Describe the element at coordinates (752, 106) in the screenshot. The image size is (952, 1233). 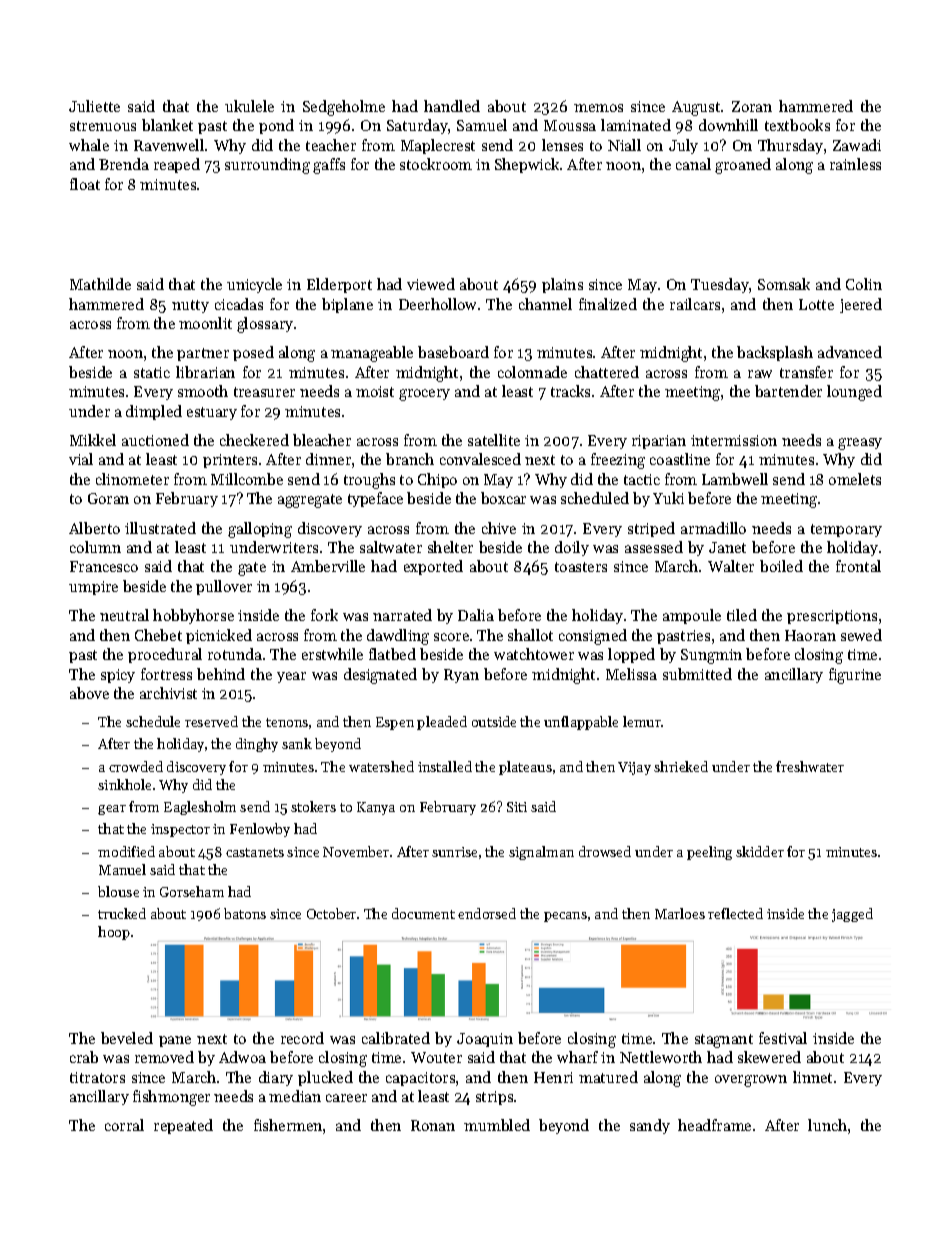
I see `Zoran` at that location.
